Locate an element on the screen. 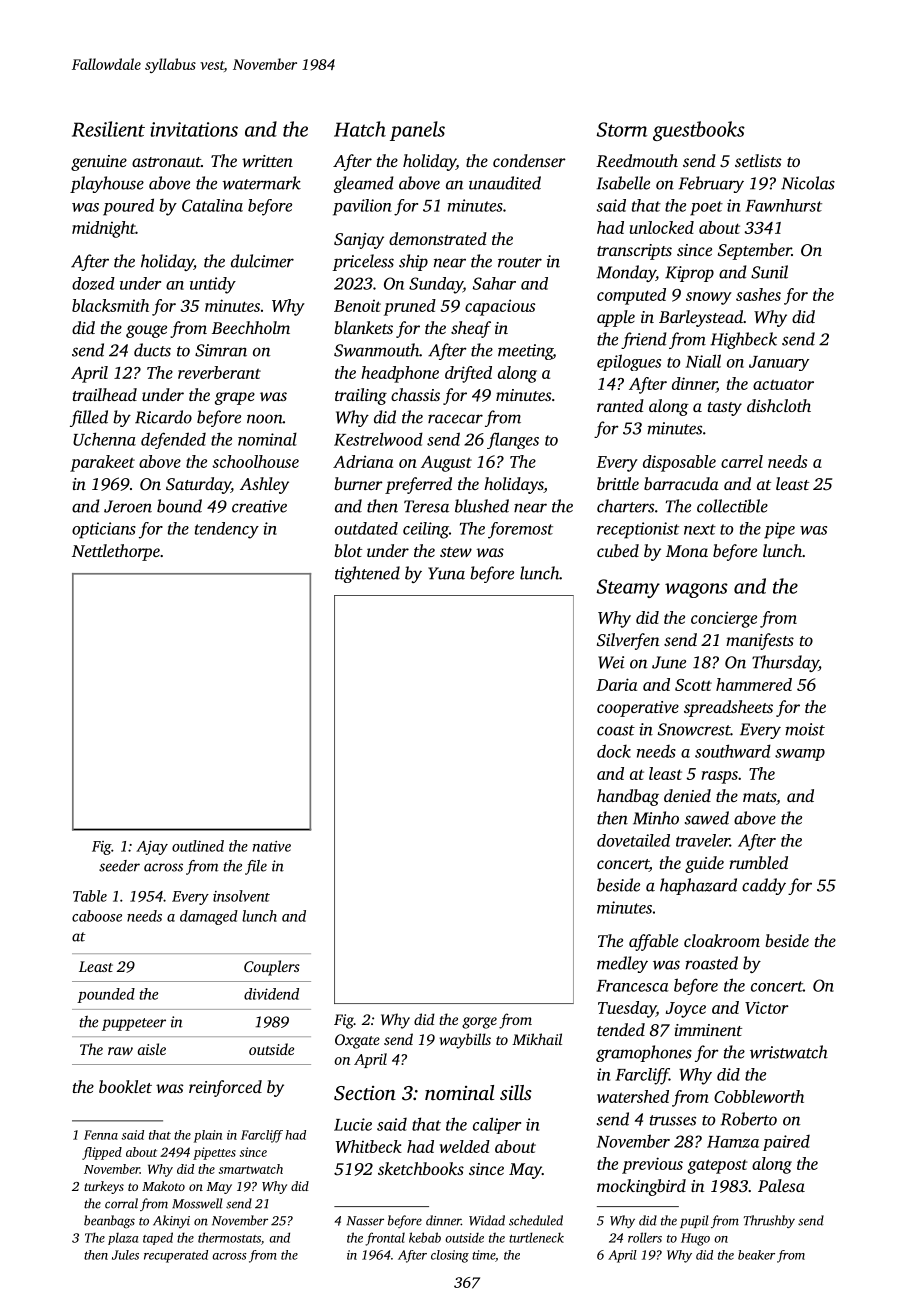 The height and width of the screenshot is (1316, 908). Ajay is located at coordinates (152, 847).
